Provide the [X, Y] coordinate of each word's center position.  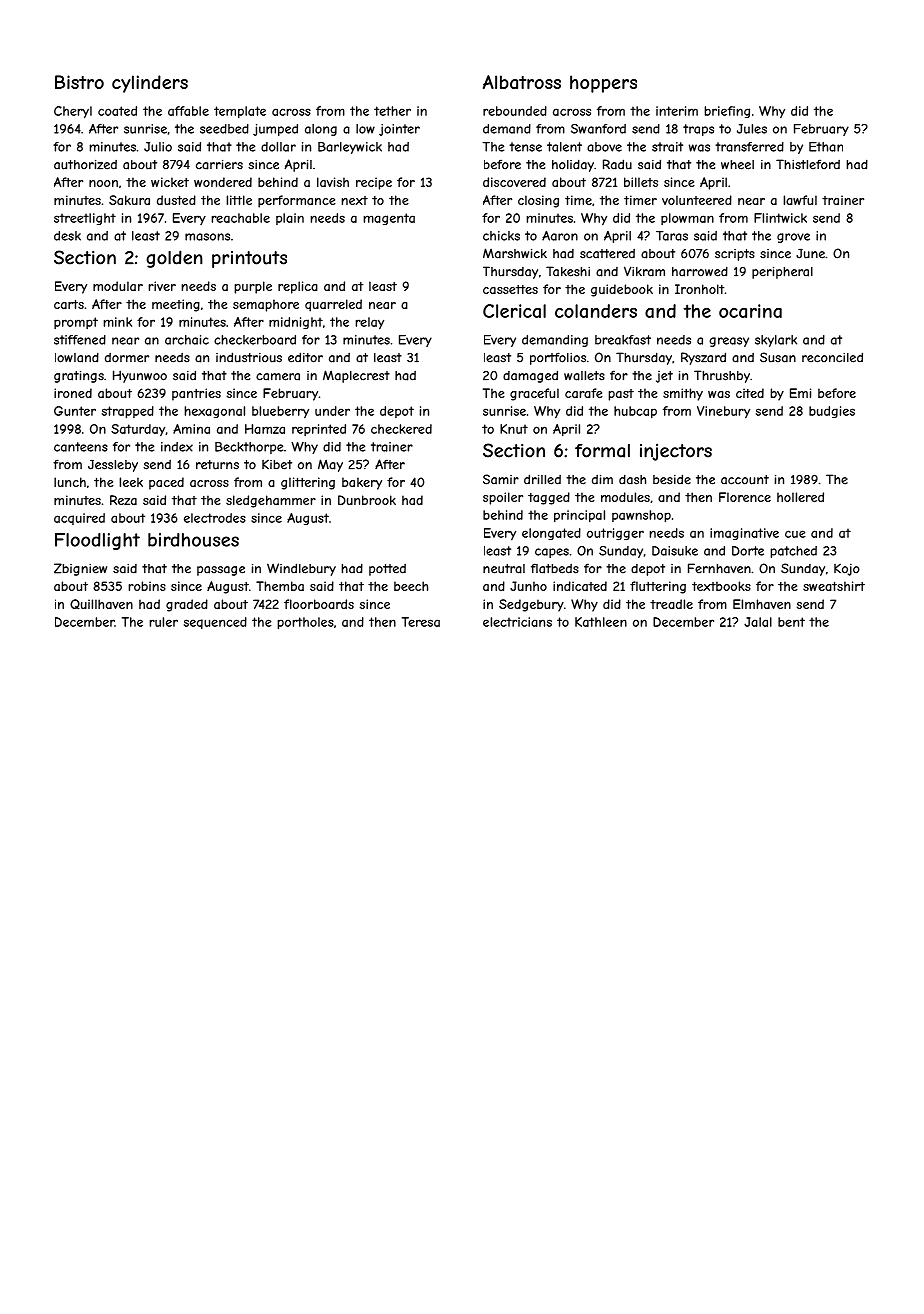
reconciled [832, 357]
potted [387, 570]
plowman [687, 219]
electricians [517, 622]
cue [795, 534]
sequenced [215, 623]
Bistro [79, 82]
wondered [223, 182]
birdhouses [193, 540]
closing [538, 201]
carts [69, 304]
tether [392, 111]
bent [791, 622]
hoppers [603, 84]
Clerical [514, 311]
